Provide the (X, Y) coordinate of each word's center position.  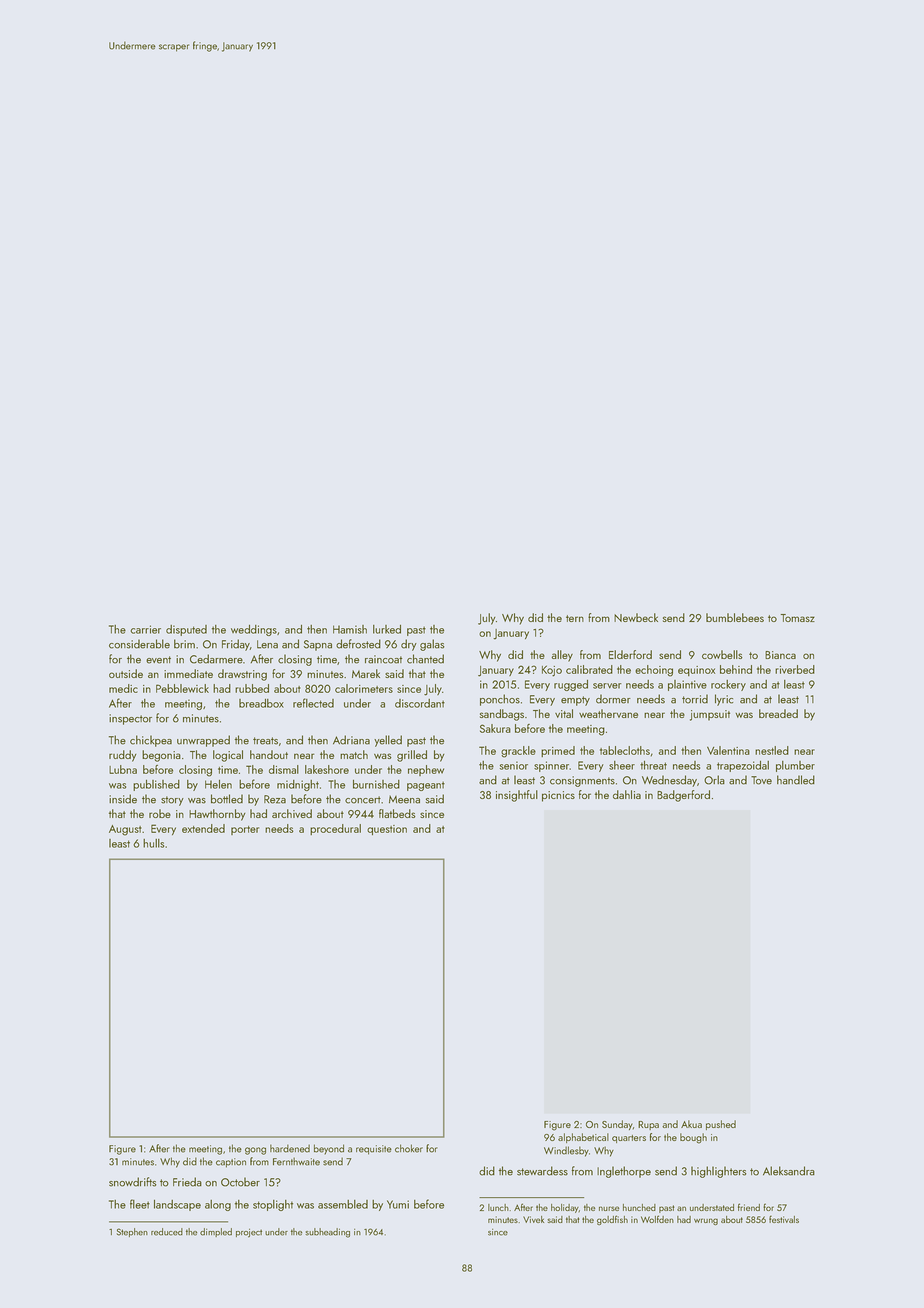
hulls (153, 843)
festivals (784, 1219)
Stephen (132, 1232)
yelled (388, 741)
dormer (613, 699)
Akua (691, 1124)
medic (123, 688)
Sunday (617, 1125)
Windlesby (566, 1151)
